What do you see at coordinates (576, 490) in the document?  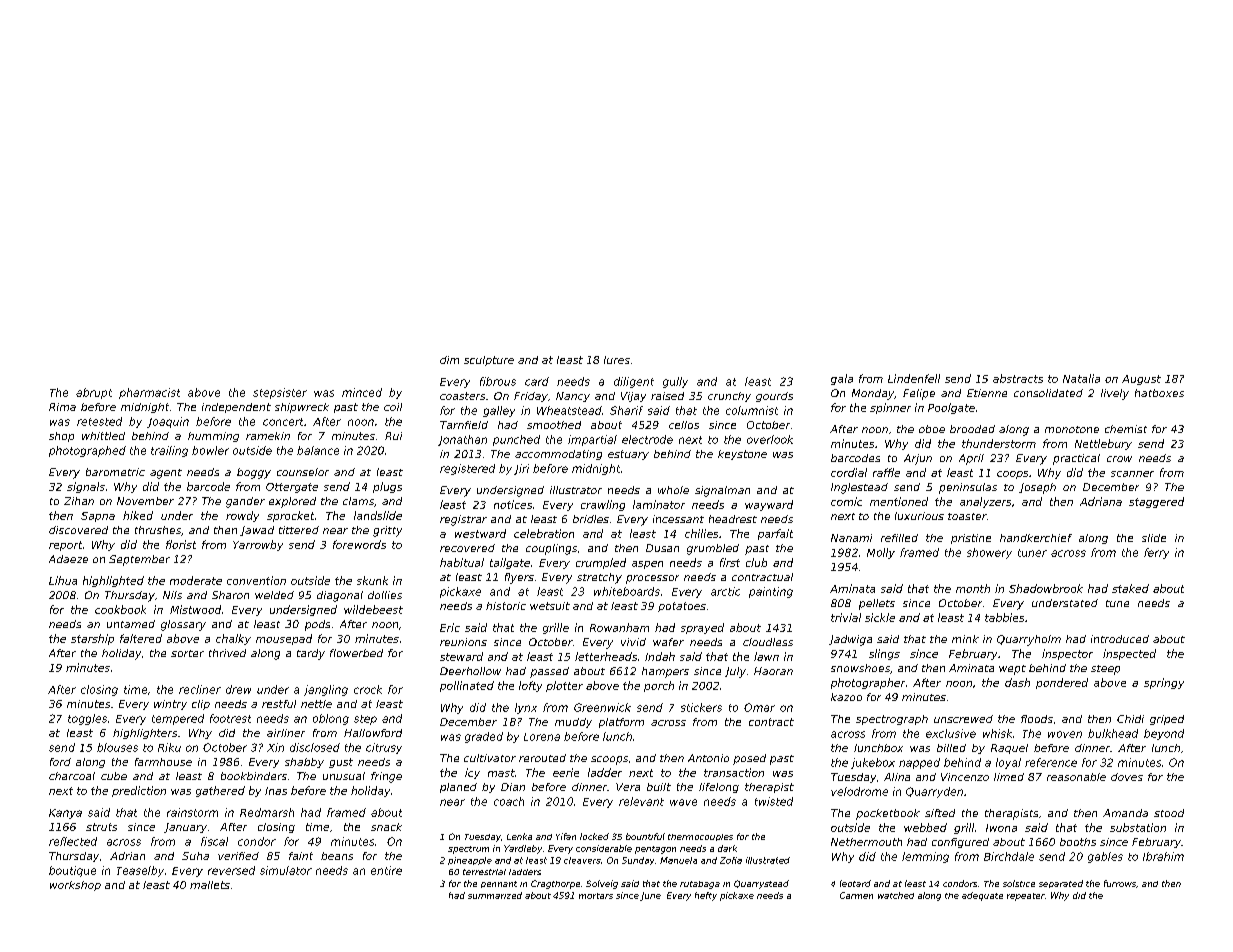 I see `illustrator` at bounding box center [576, 490].
